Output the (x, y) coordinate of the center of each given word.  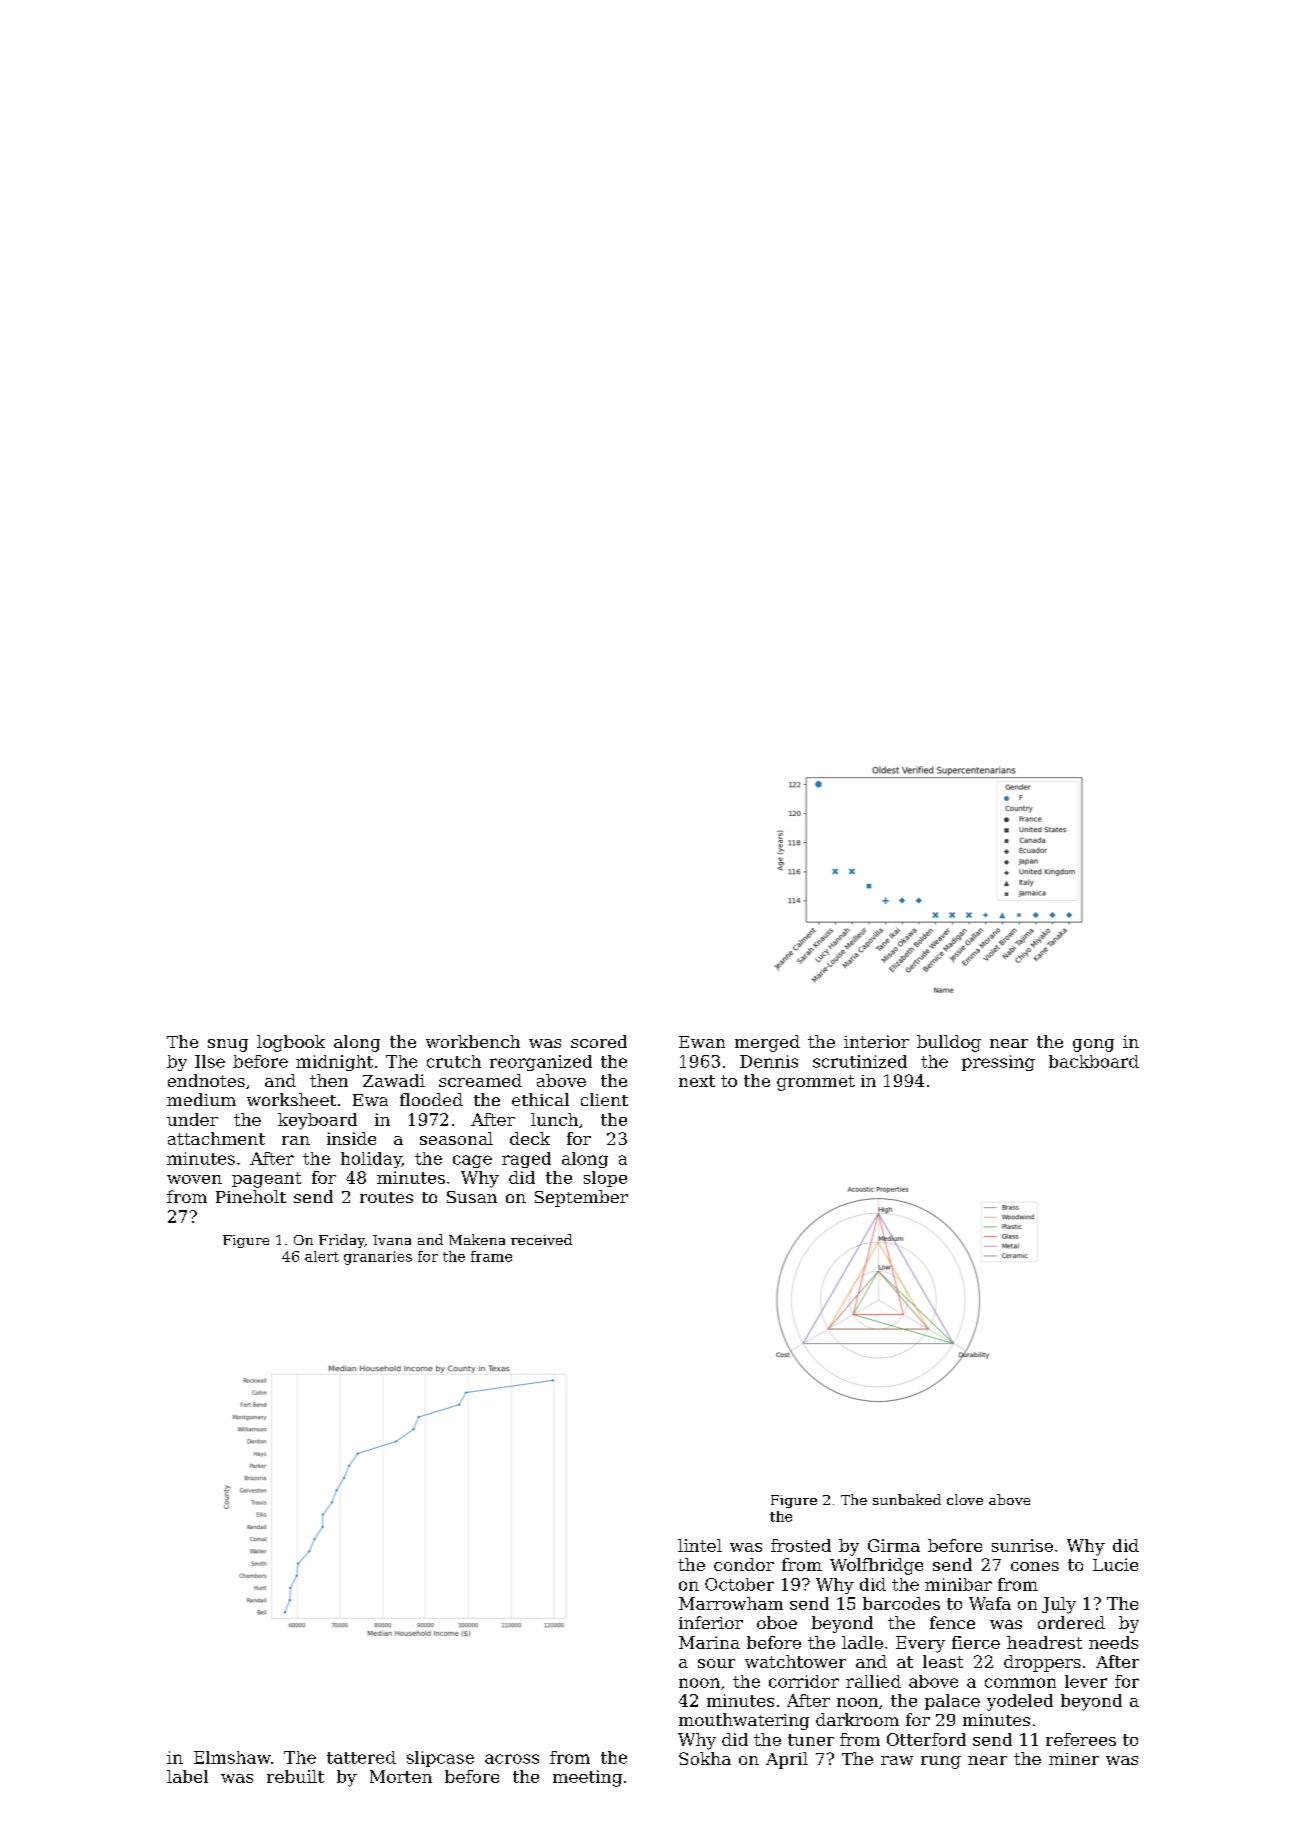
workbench (473, 1041)
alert (322, 1256)
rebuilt (295, 1776)
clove (965, 1499)
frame (491, 1256)
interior (876, 1041)
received (541, 1239)
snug (228, 1045)
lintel (700, 1545)
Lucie (1115, 1564)
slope (605, 1179)
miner (1074, 1759)
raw (897, 1760)
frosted (801, 1545)
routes (386, 1197)
